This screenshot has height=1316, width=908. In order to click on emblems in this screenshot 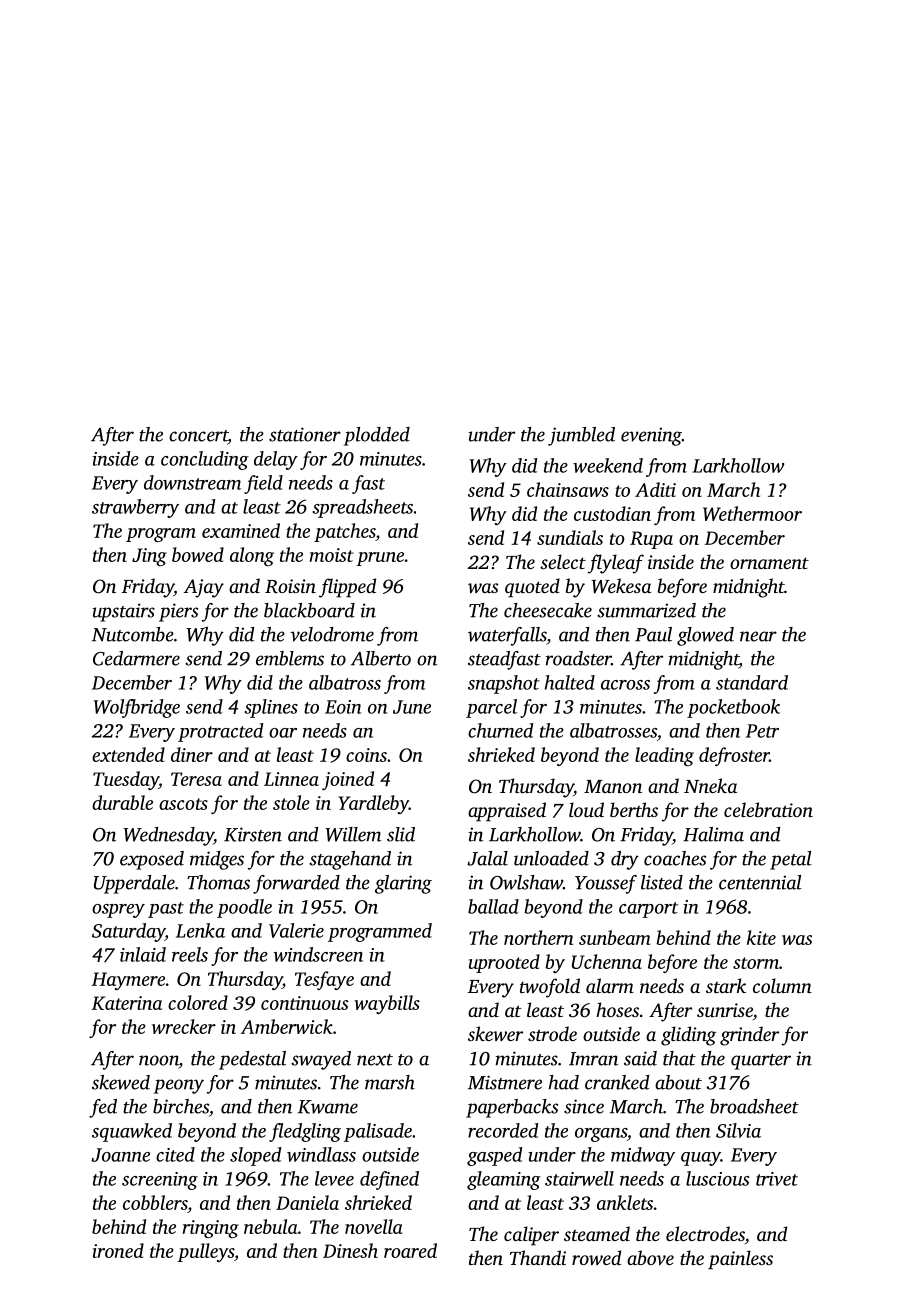, I will do `click(290, 658)`.
